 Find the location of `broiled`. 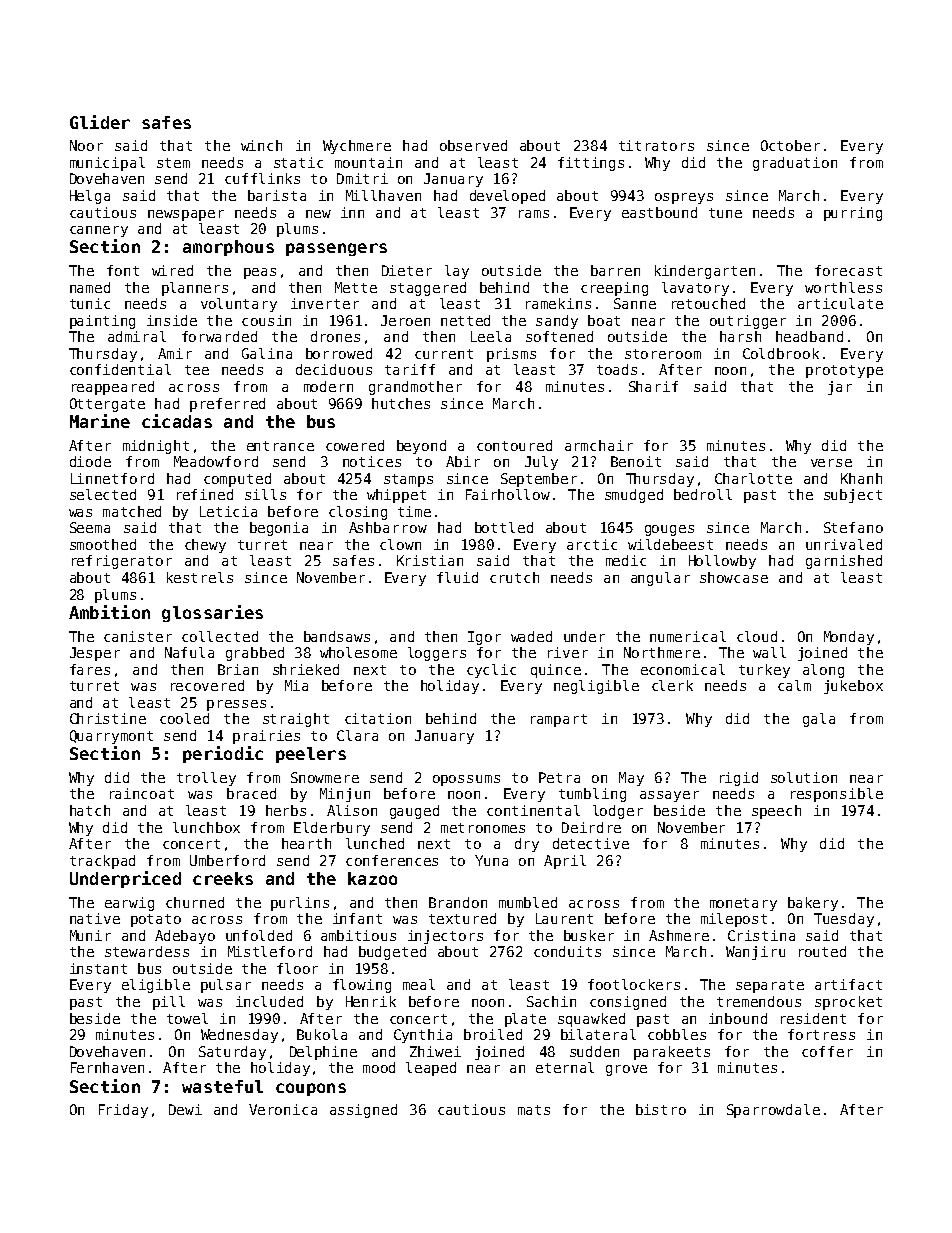

broiled is located at coordinates (493, 1034).
